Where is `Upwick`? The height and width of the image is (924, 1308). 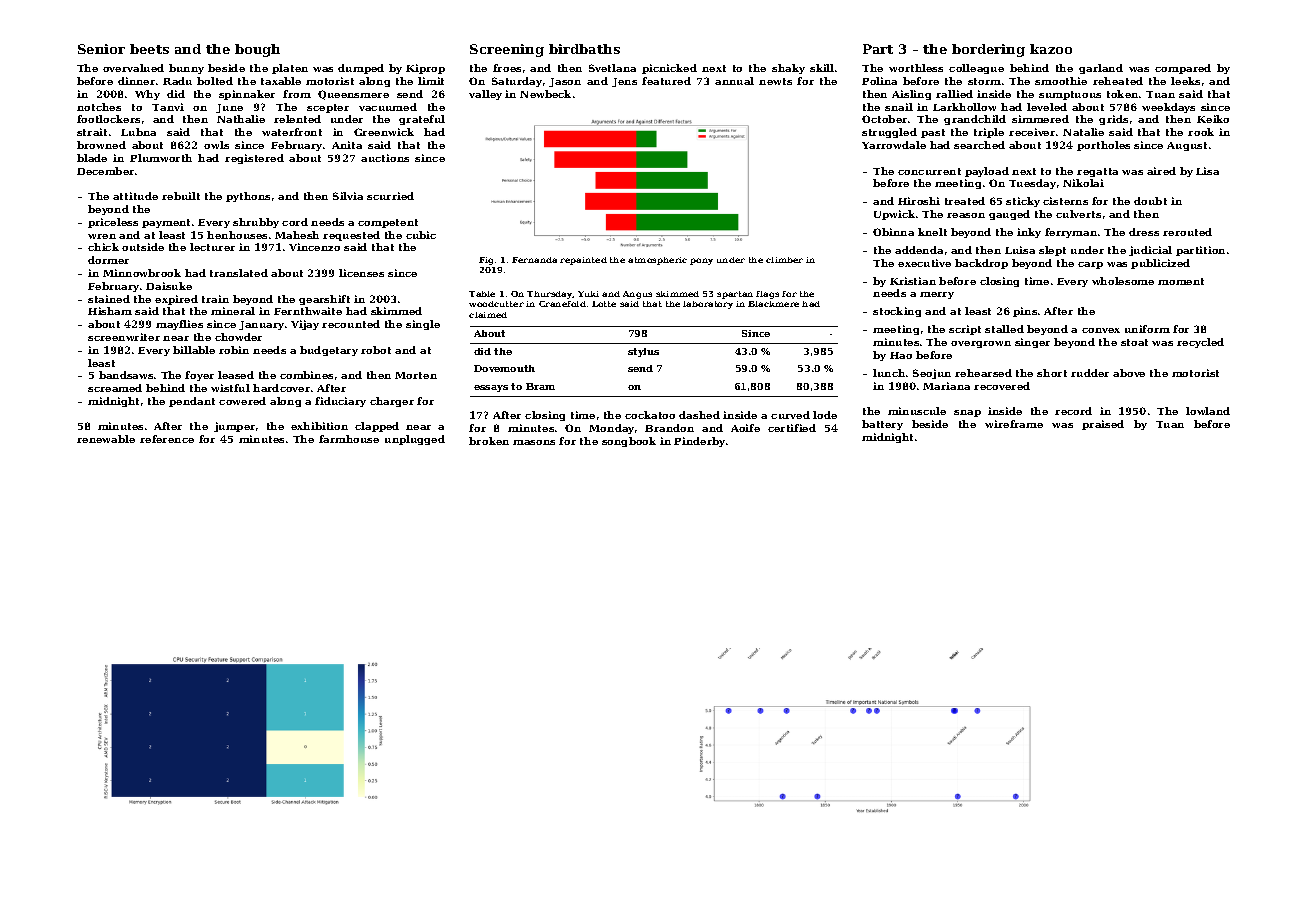
Upwick is located at coordinates (894, 215).
